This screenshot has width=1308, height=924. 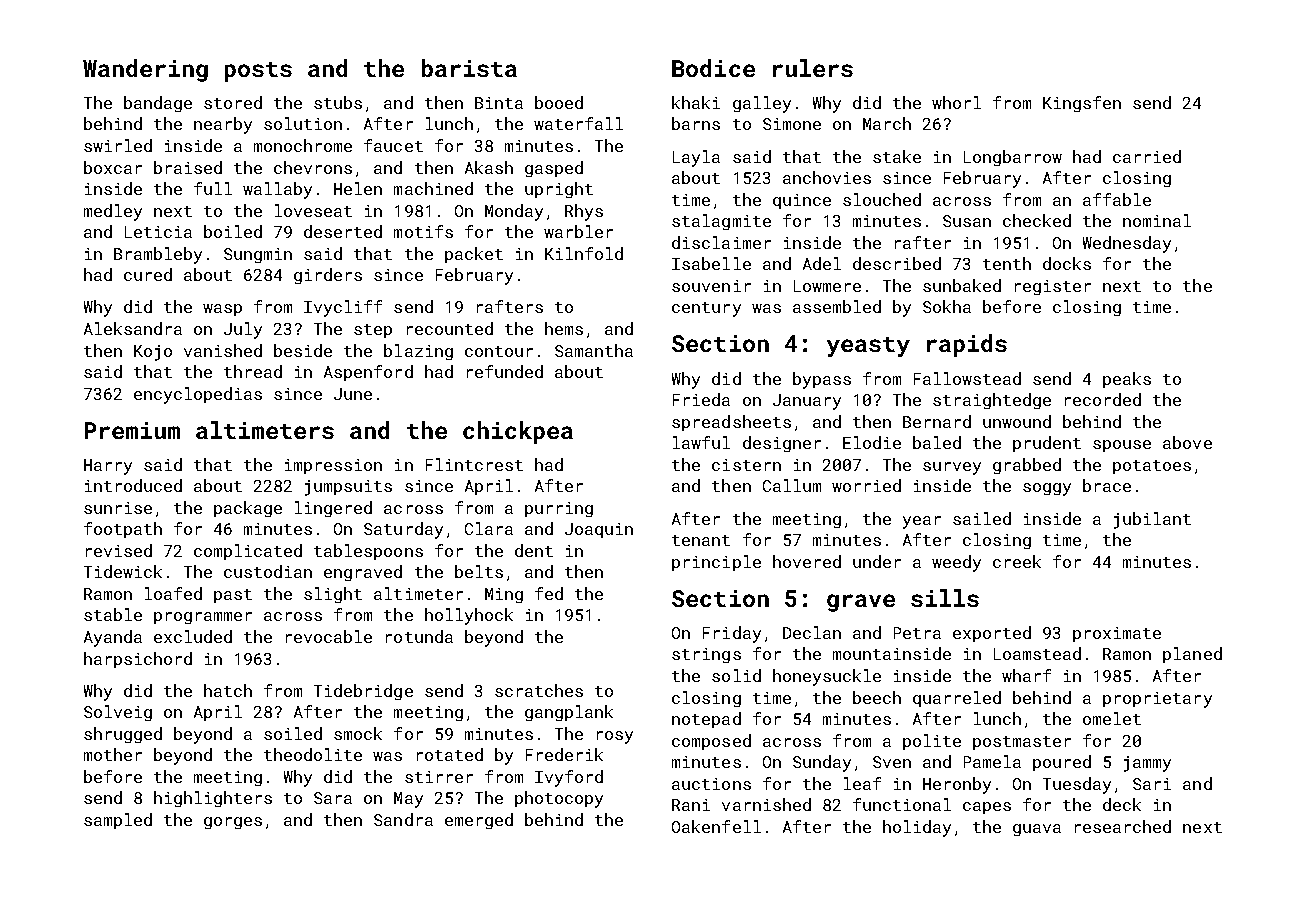 I want to click on posts, so click(x=258, y=72).
